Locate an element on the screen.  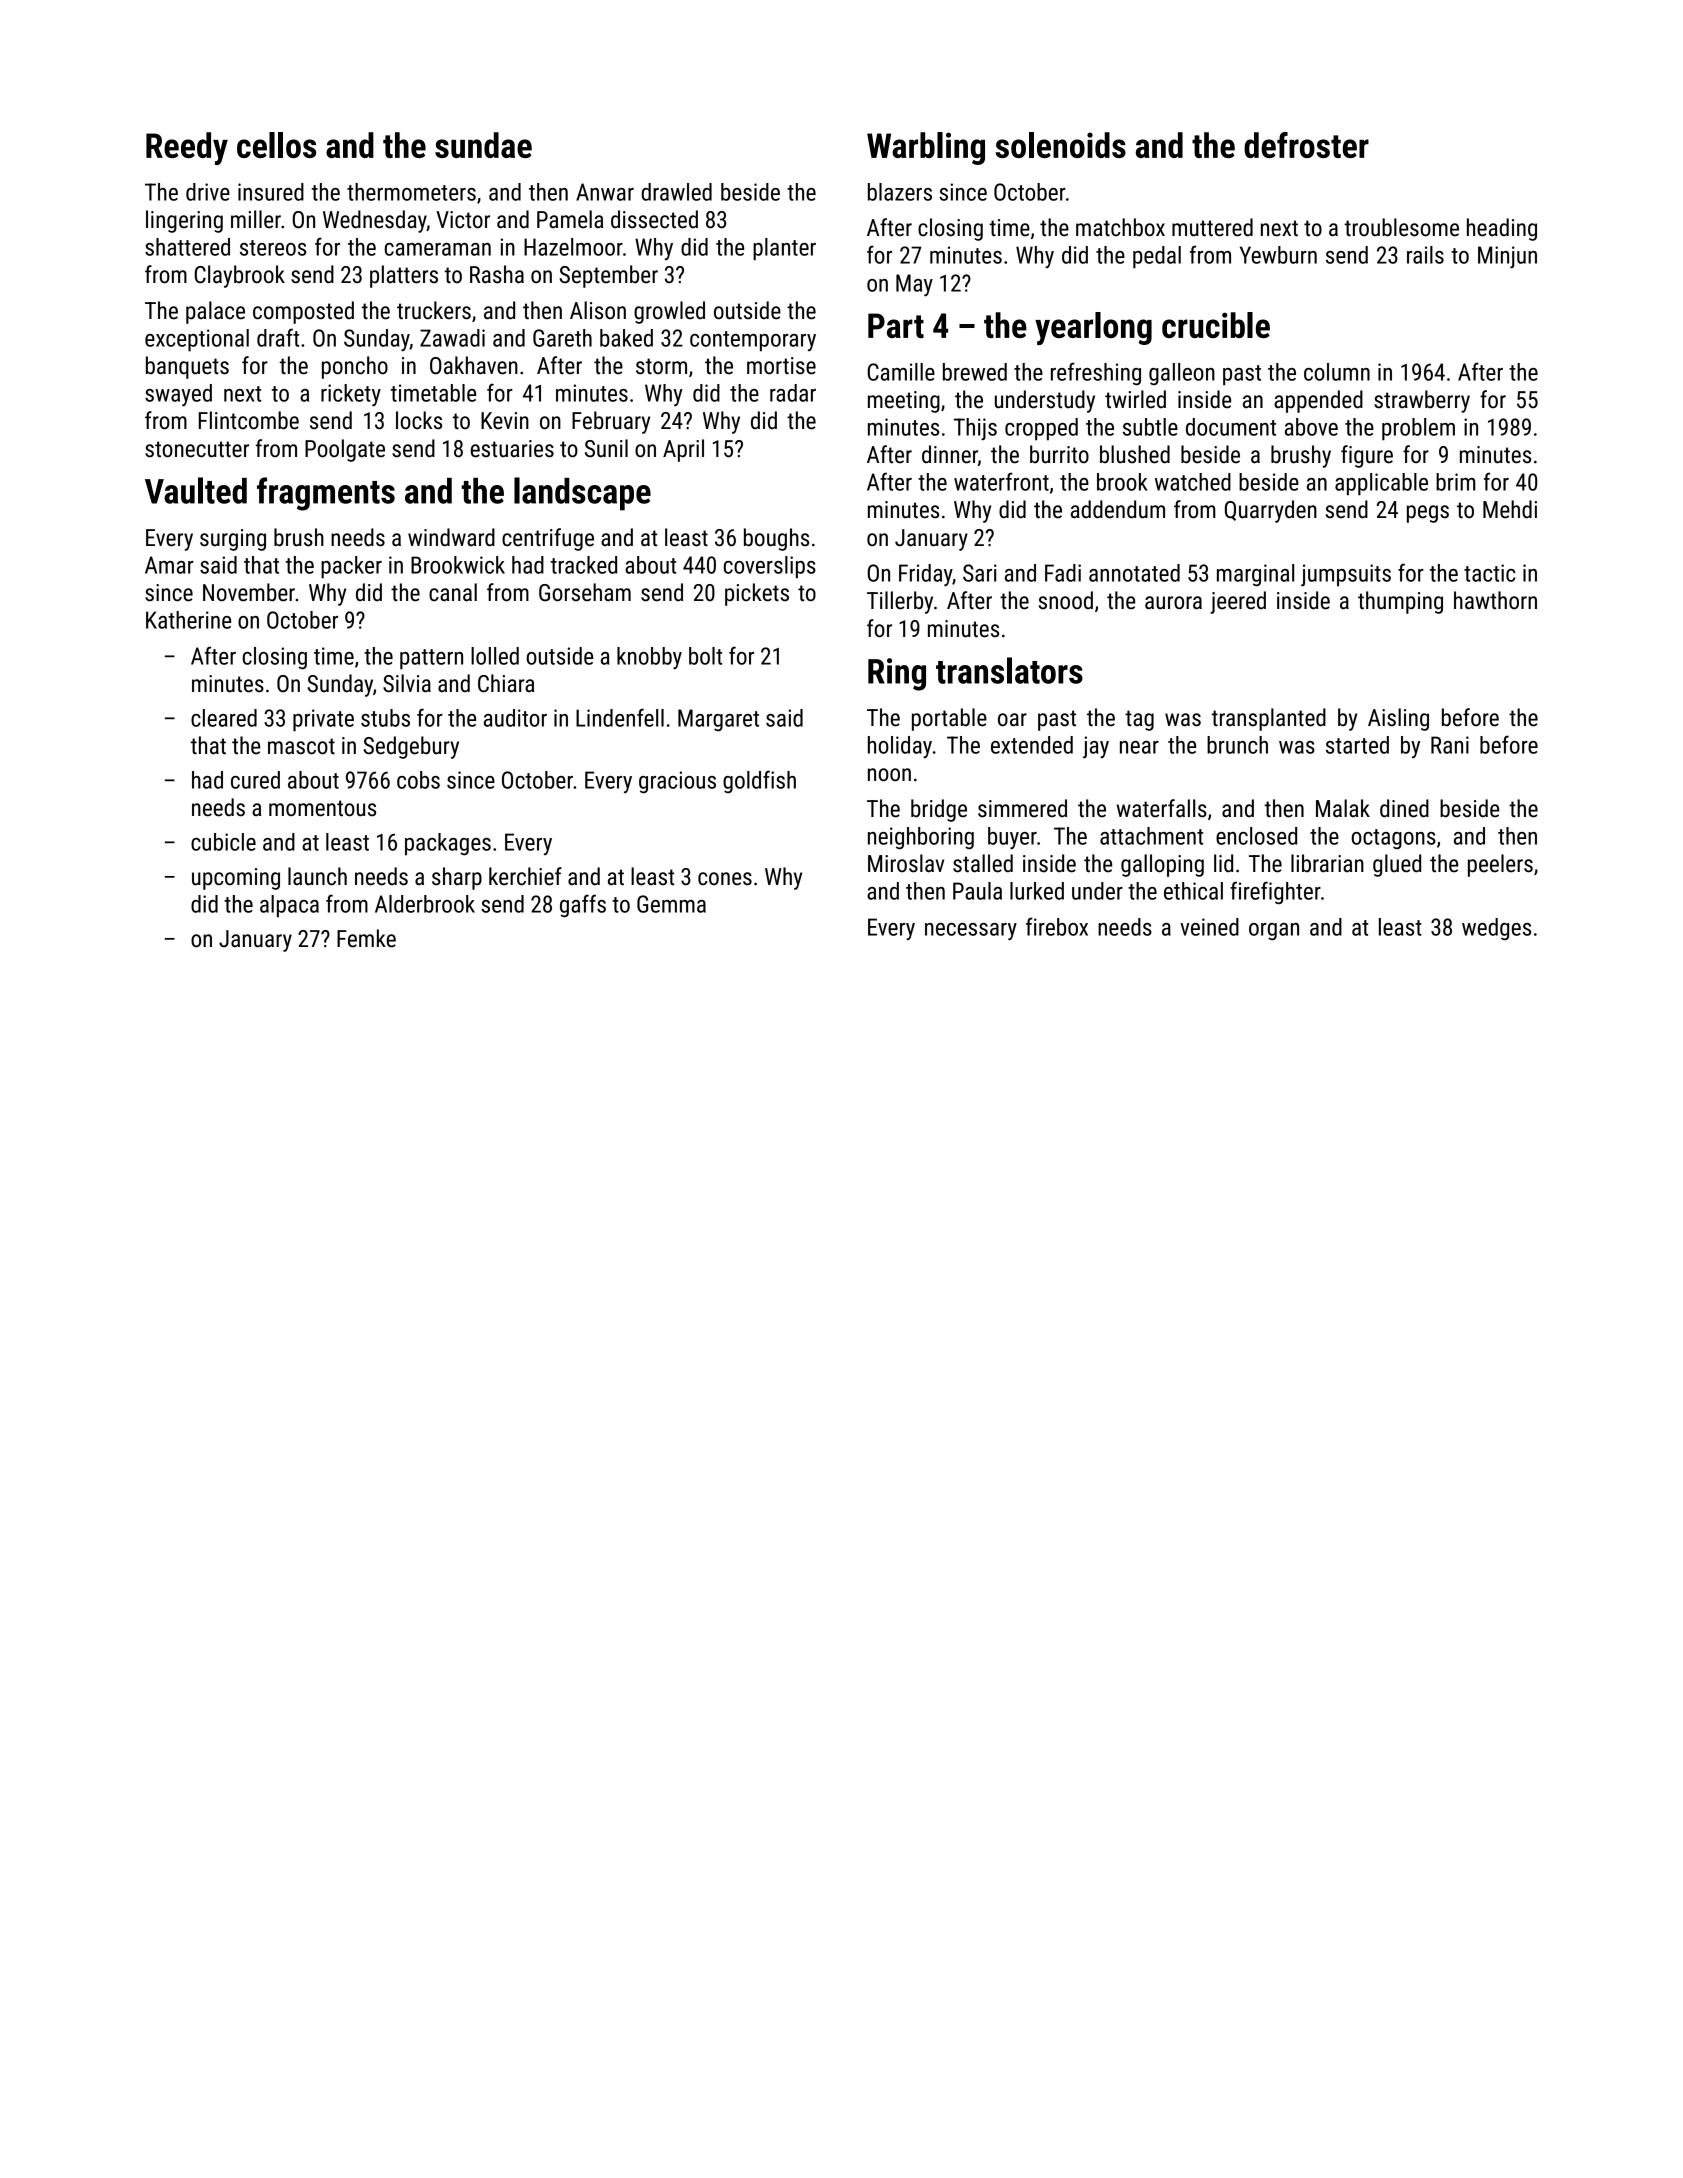
Amar is located at coordinates (169, 565).
